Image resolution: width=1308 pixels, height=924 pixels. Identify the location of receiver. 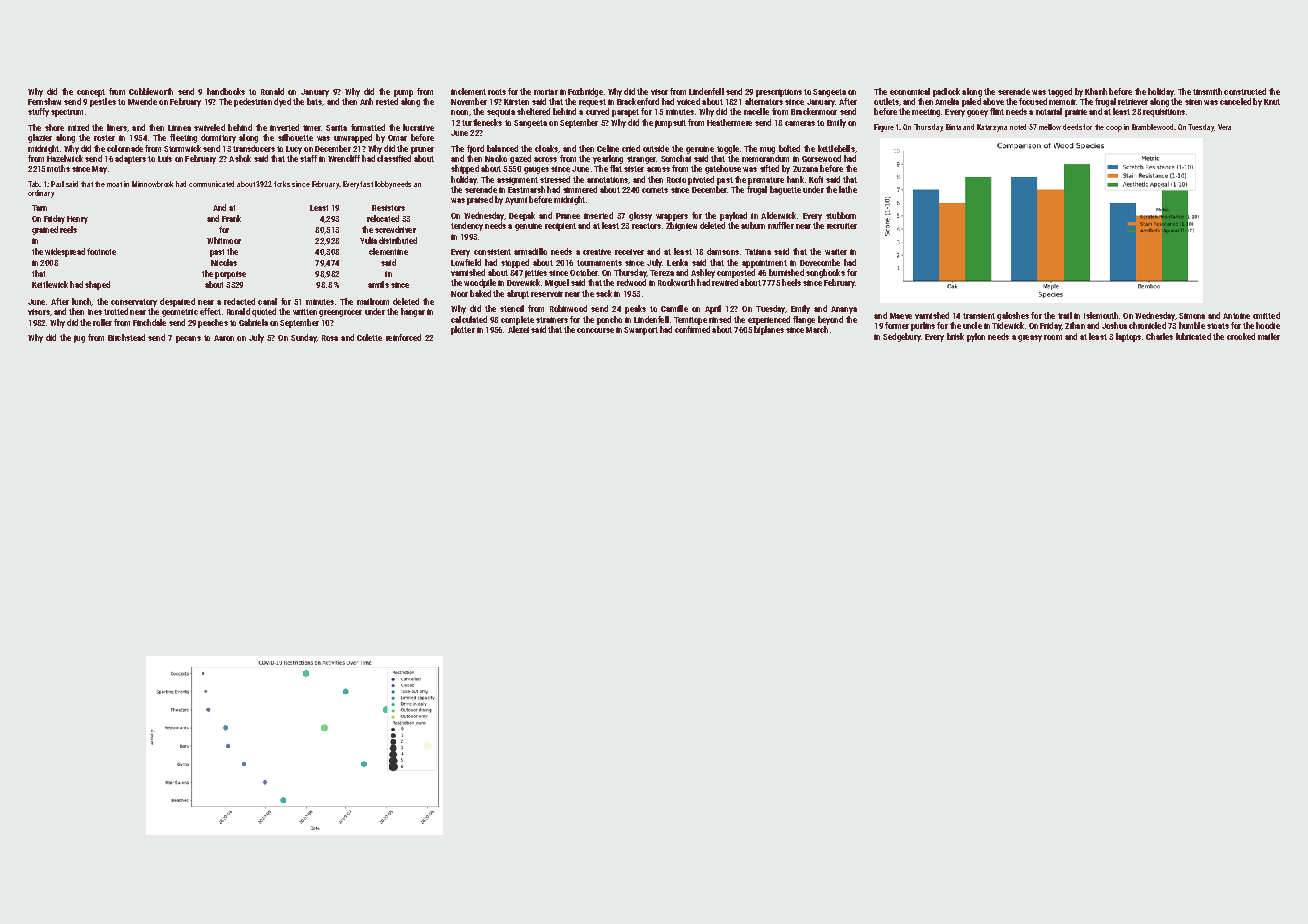
(629, 252).
